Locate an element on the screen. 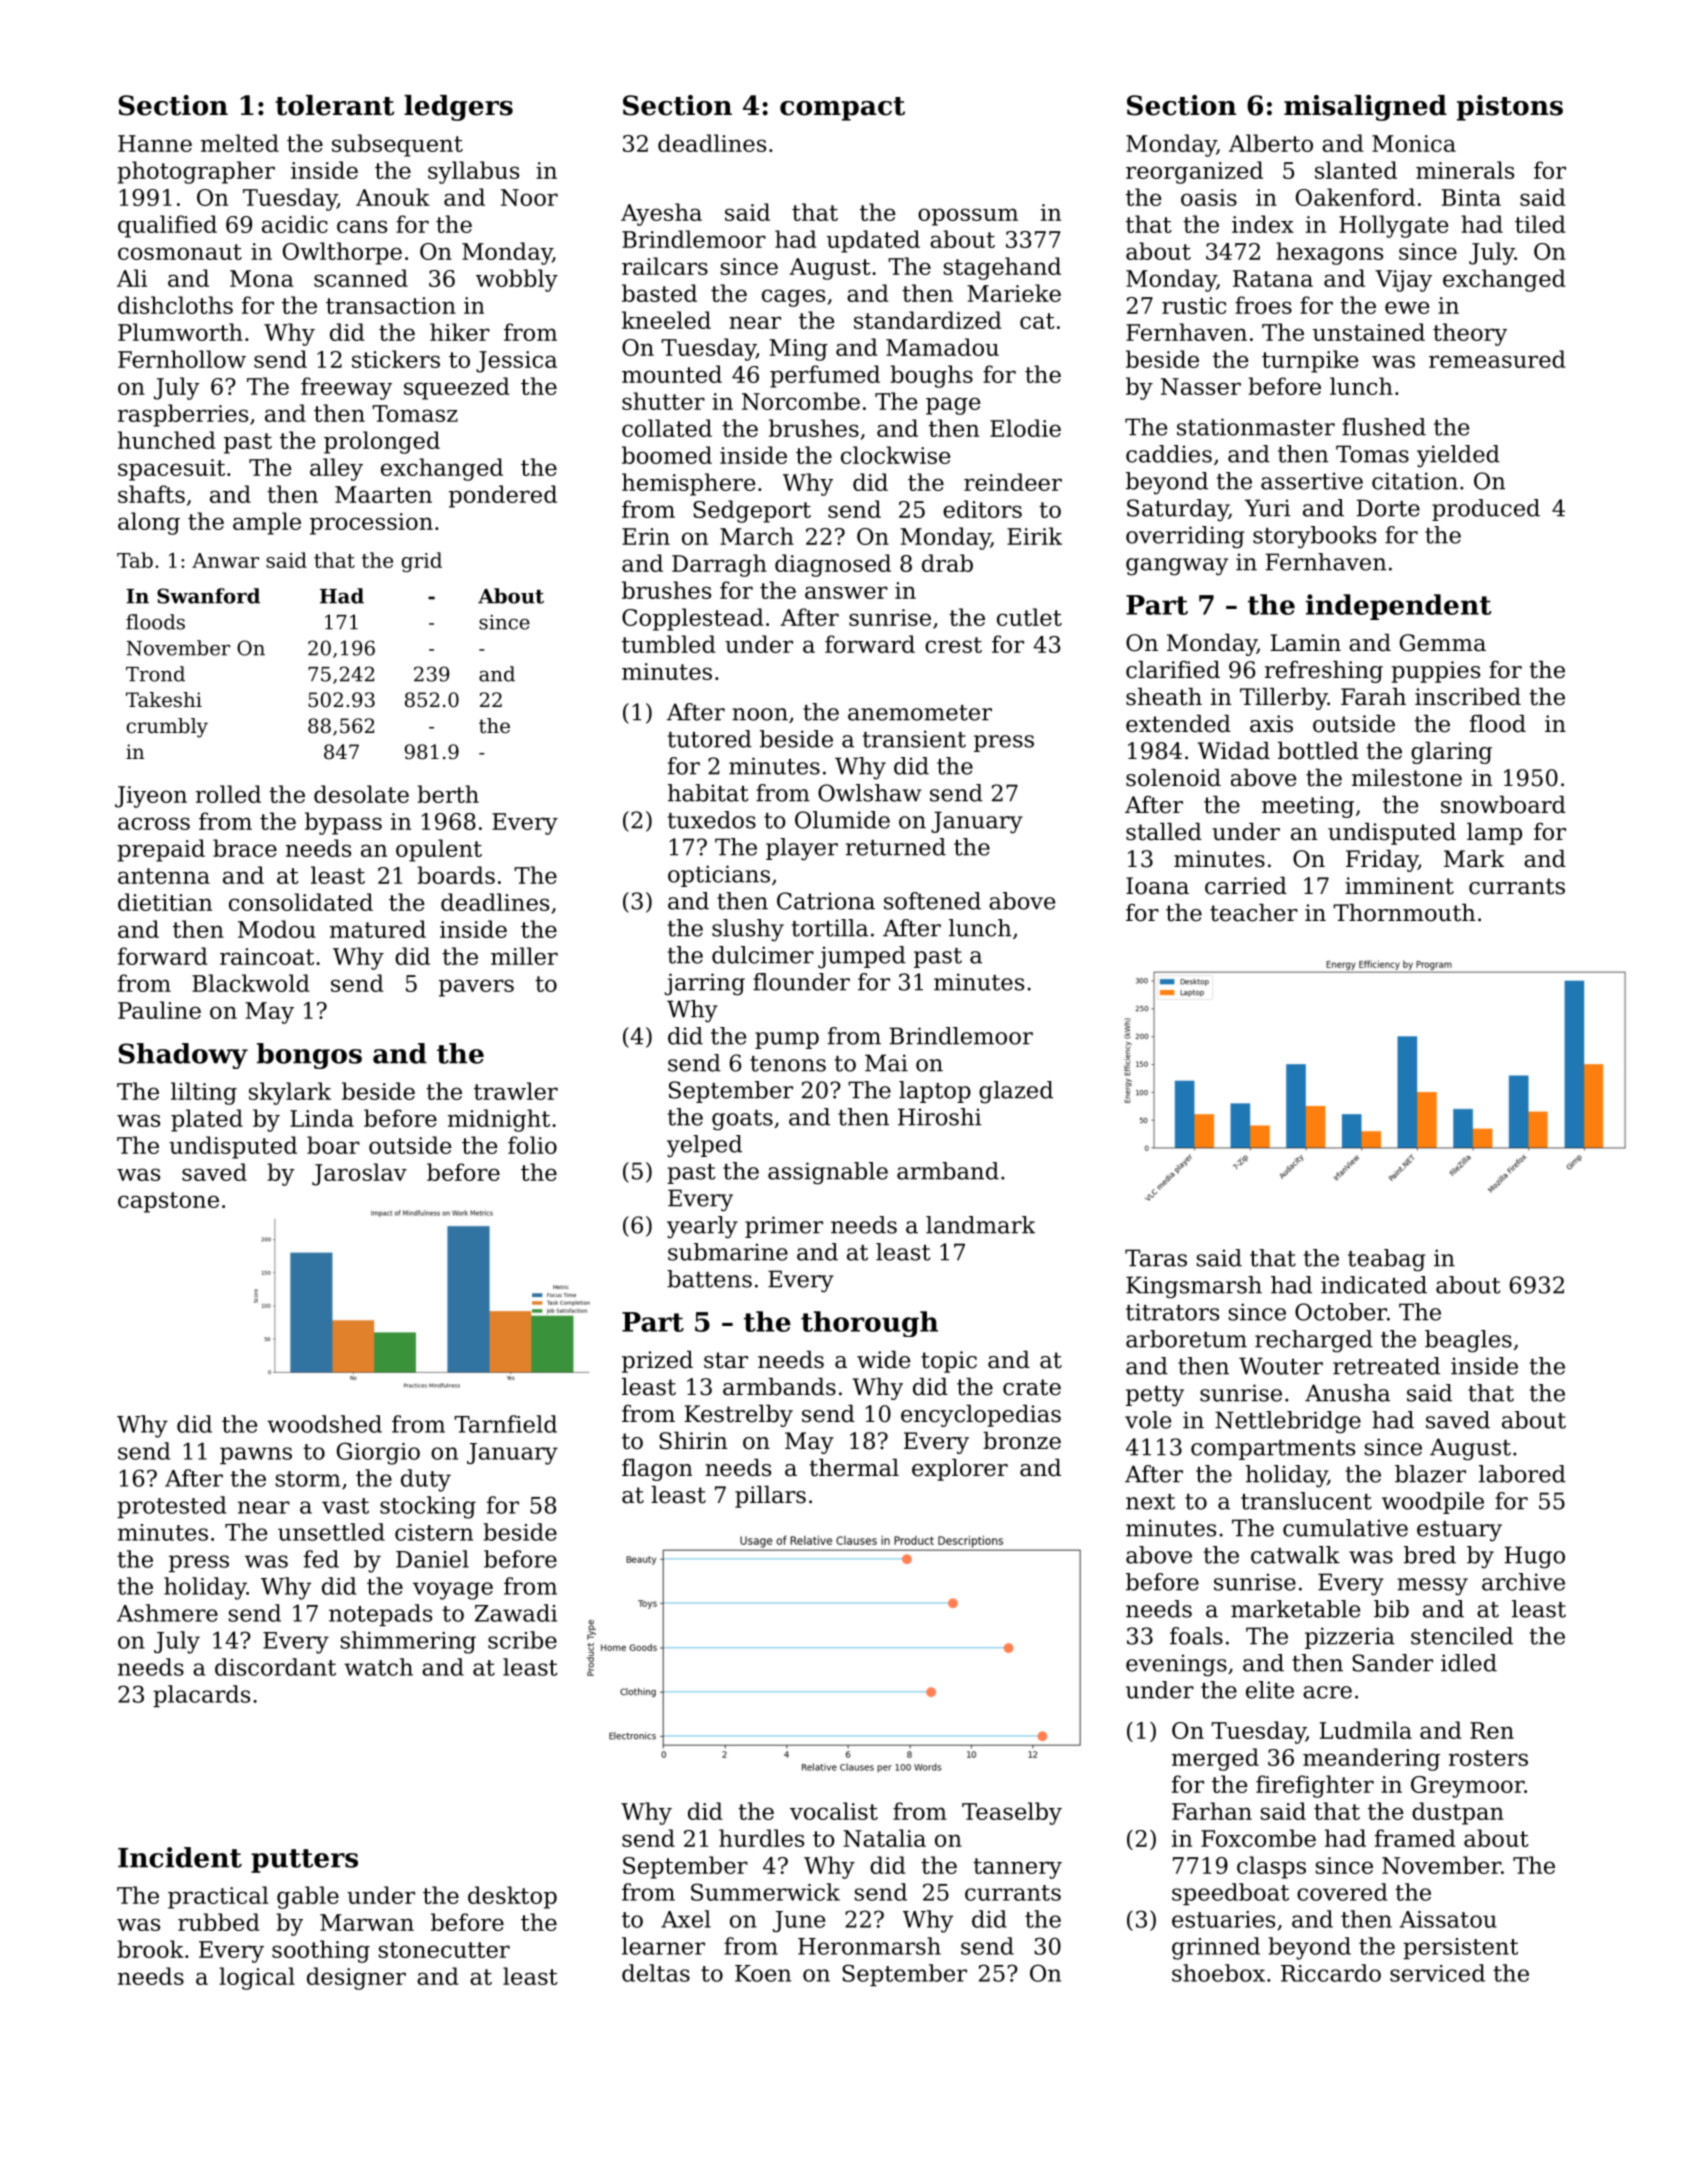  berth is located at coordinates (448, 794).
